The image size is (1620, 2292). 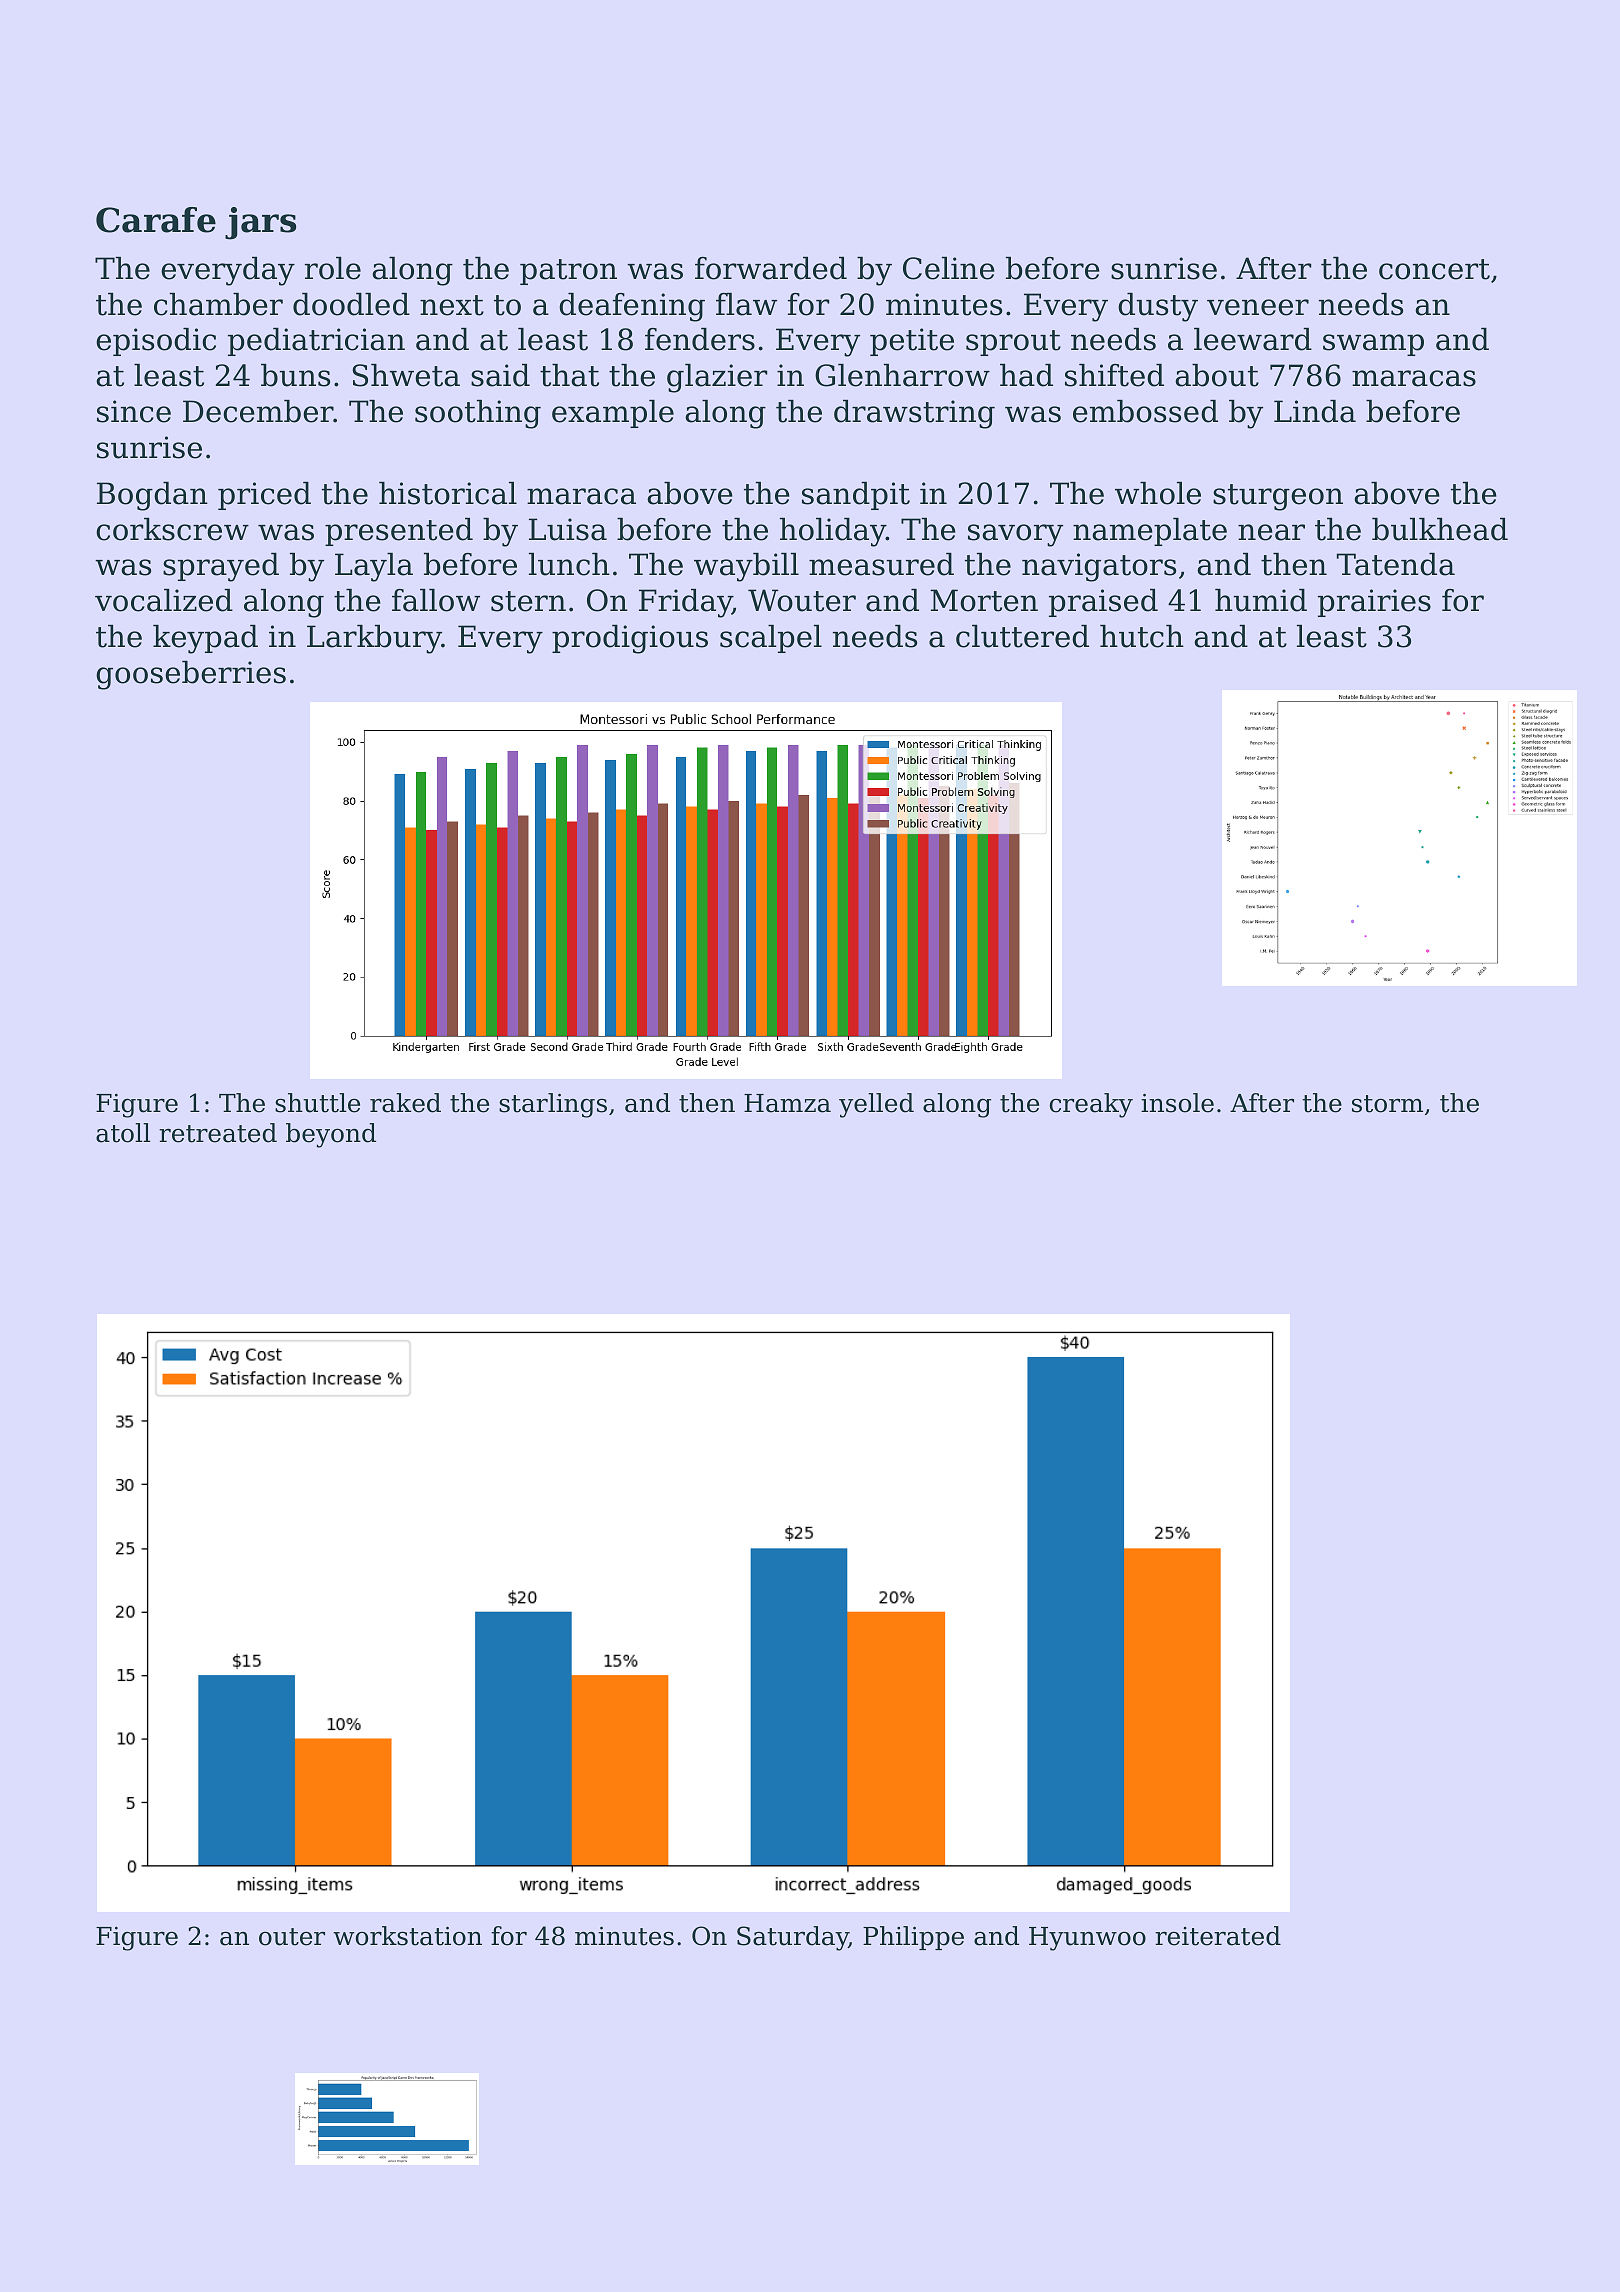 What do you see at coordinates (123, 1133) in the screenshot?
I see `atoll` at bounding box center [123, 1133].
